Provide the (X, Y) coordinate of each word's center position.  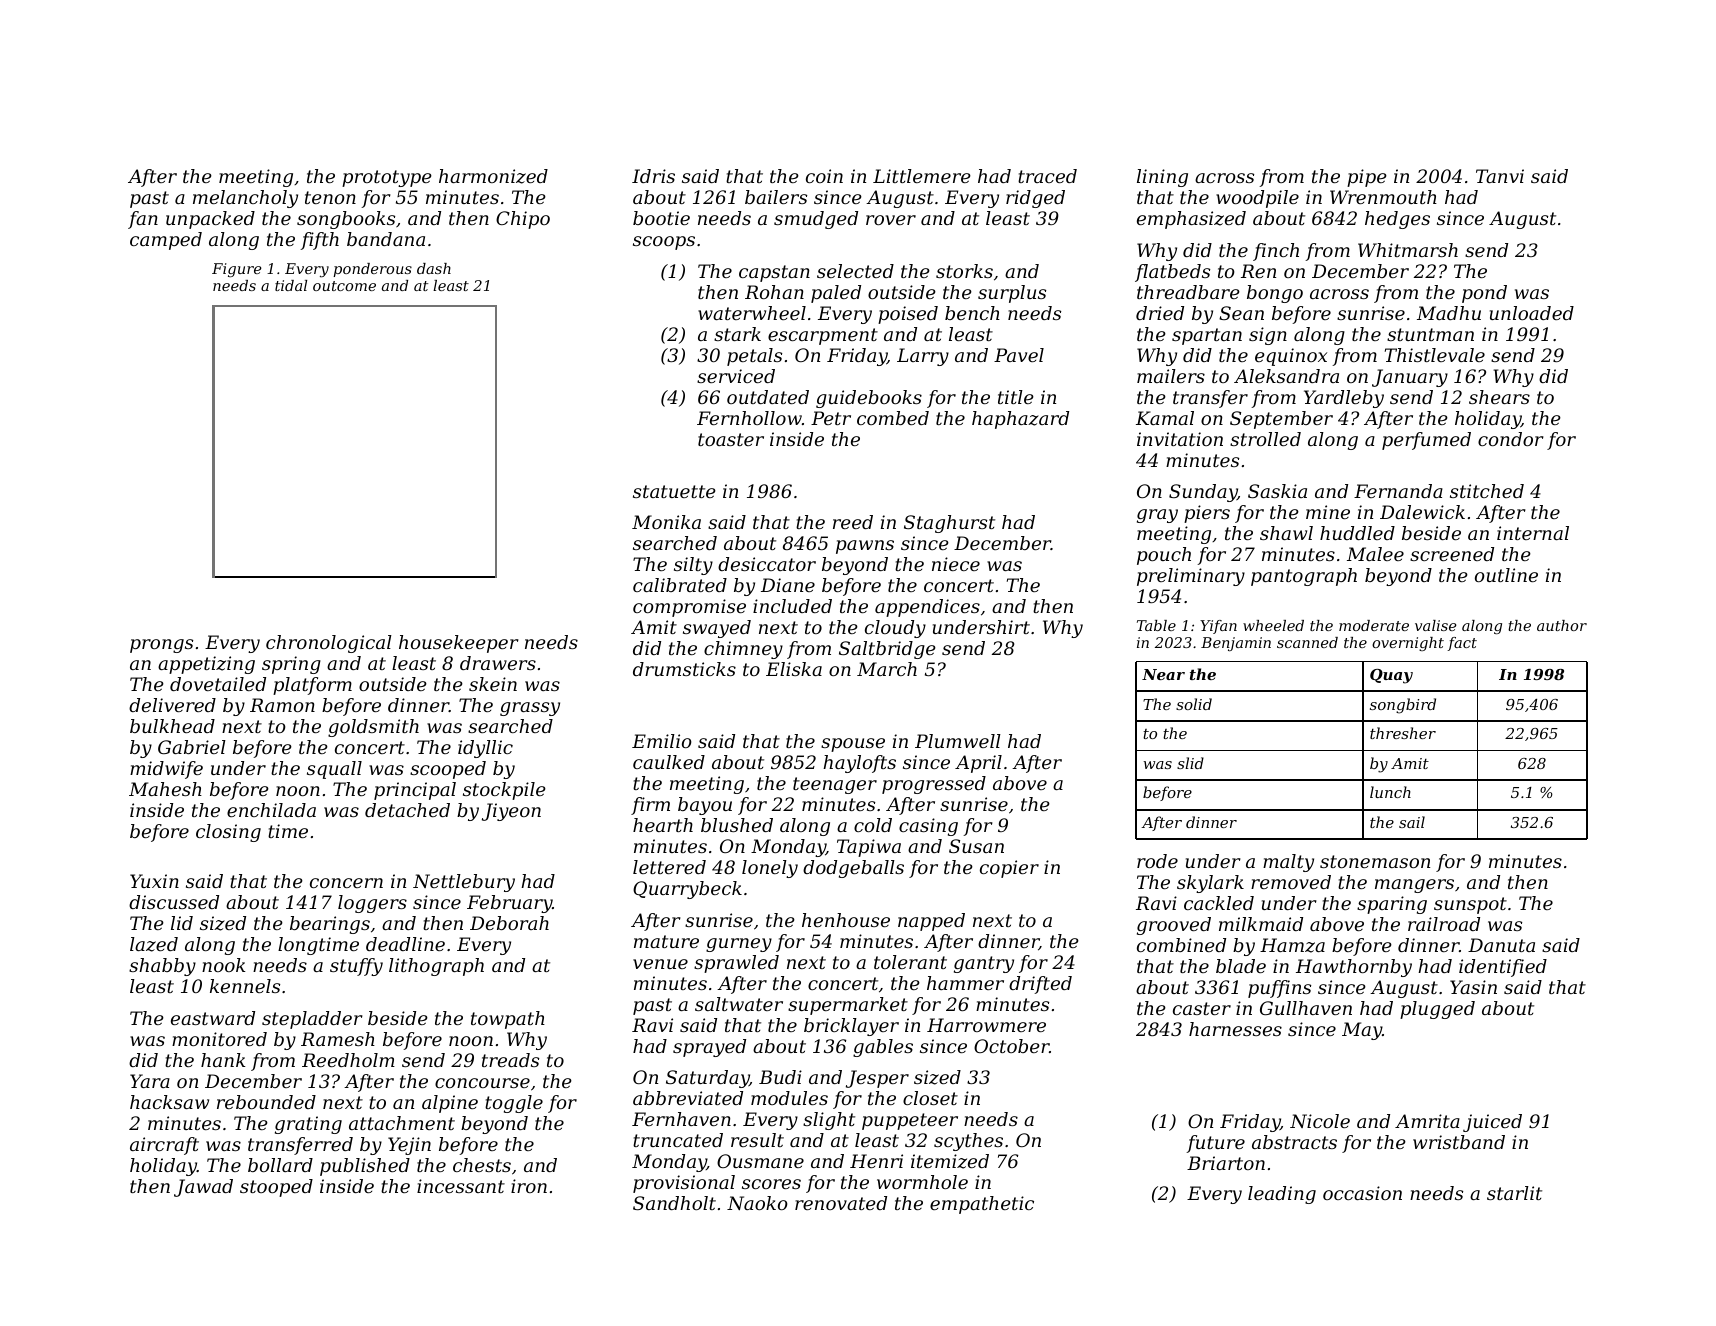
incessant (461, 1186)
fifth (319, 241)
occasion (1362, 1193)
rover (891, 220)
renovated (841, 1203)
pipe (1367, 178)
